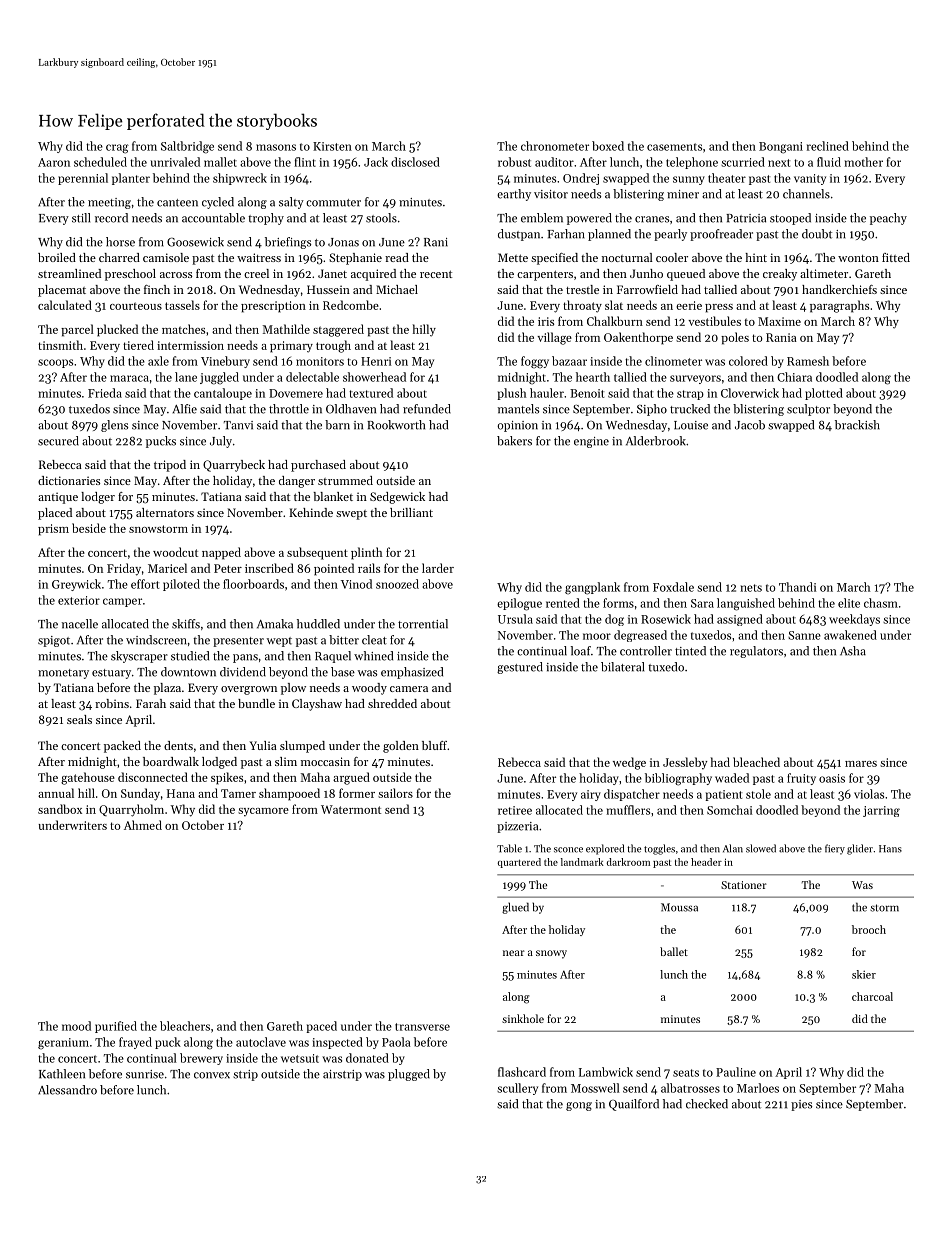 This screenshot has width=952, height=1233. I want to click on reclined, so click(828, 146).
